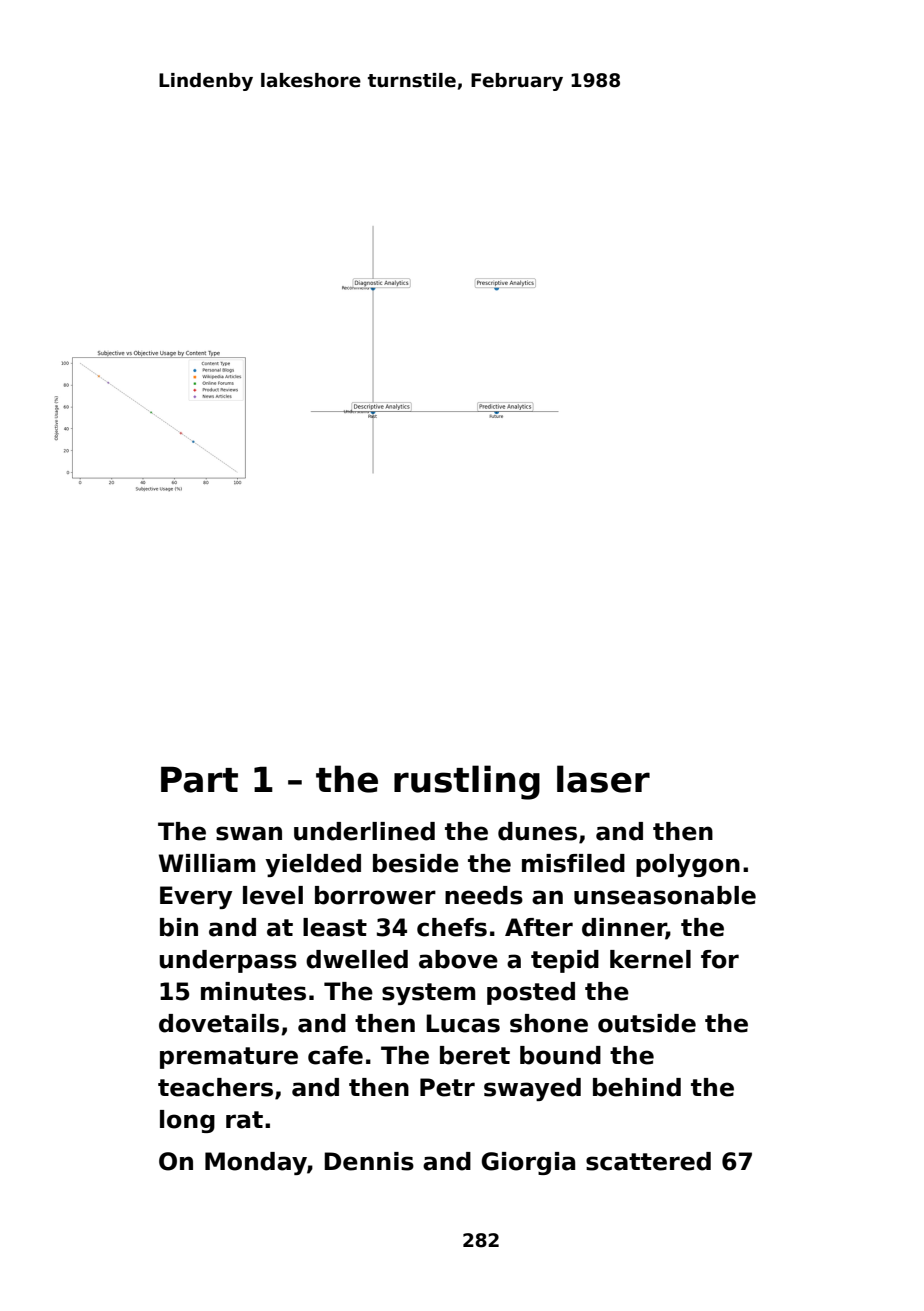 The height and width of the image is (1311, 924). I want to click on tepid, so click(565, 961).
